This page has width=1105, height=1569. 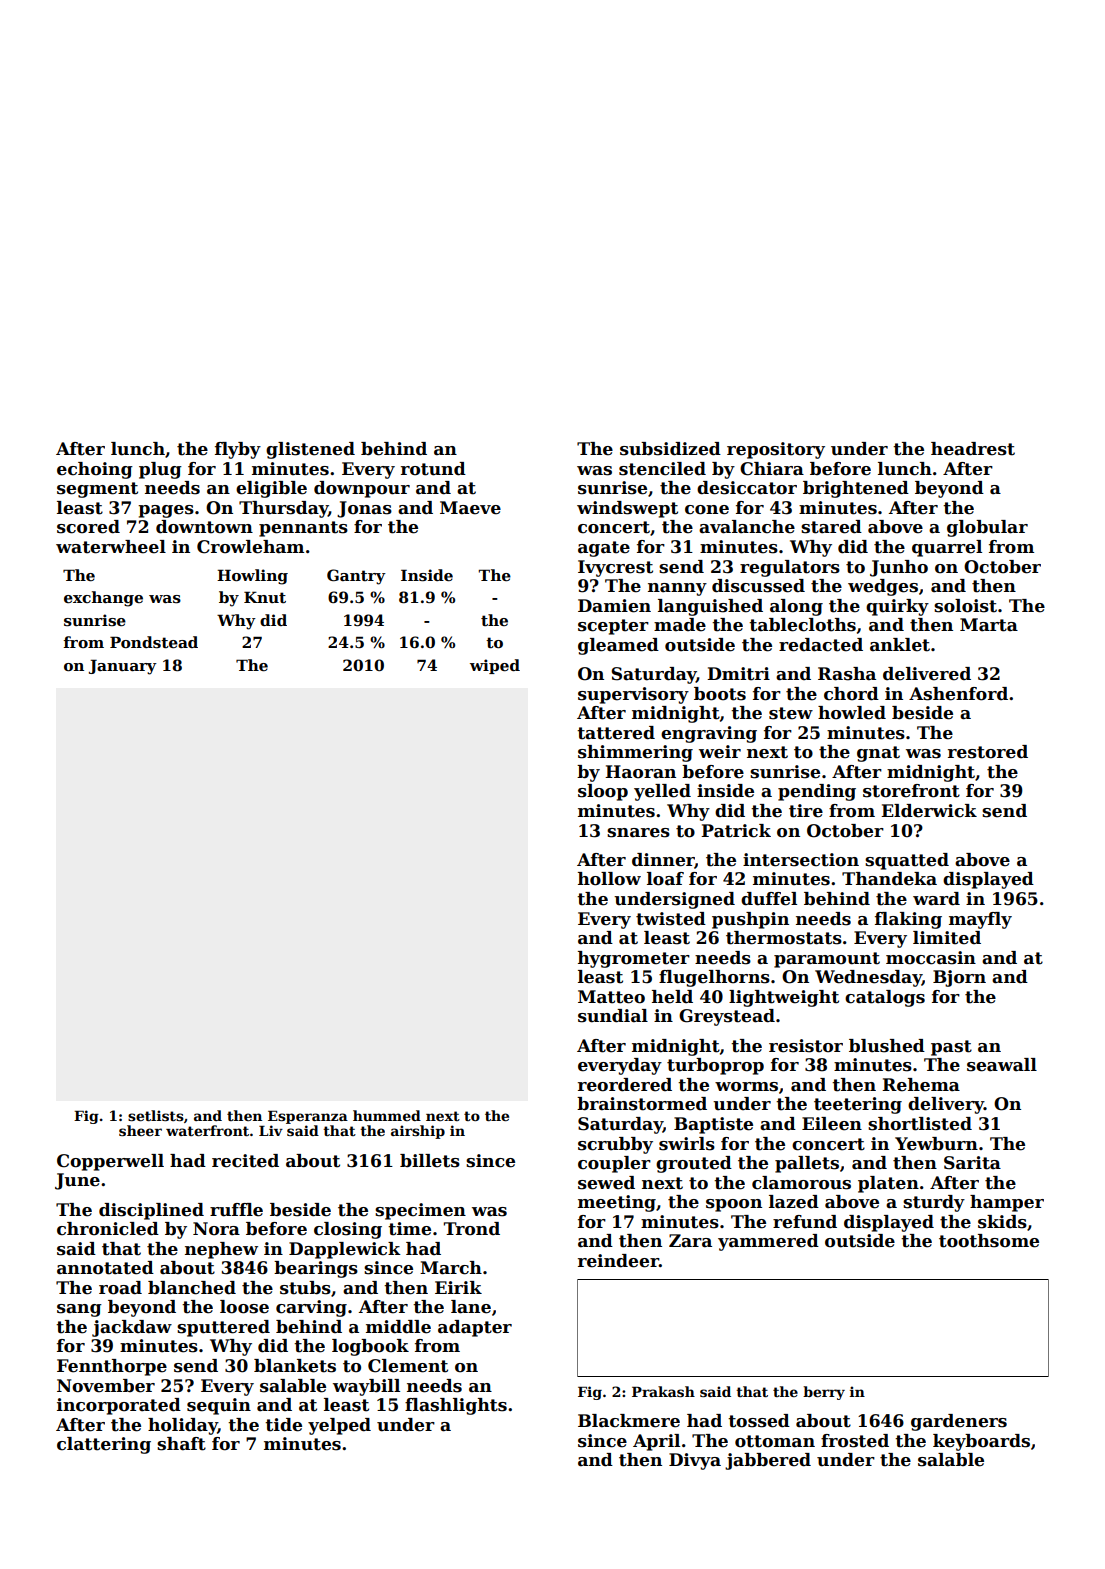 What do you see at coordinates (250, 547) in the page?
I see `Crowleham` at bounding box center [250, 547].
